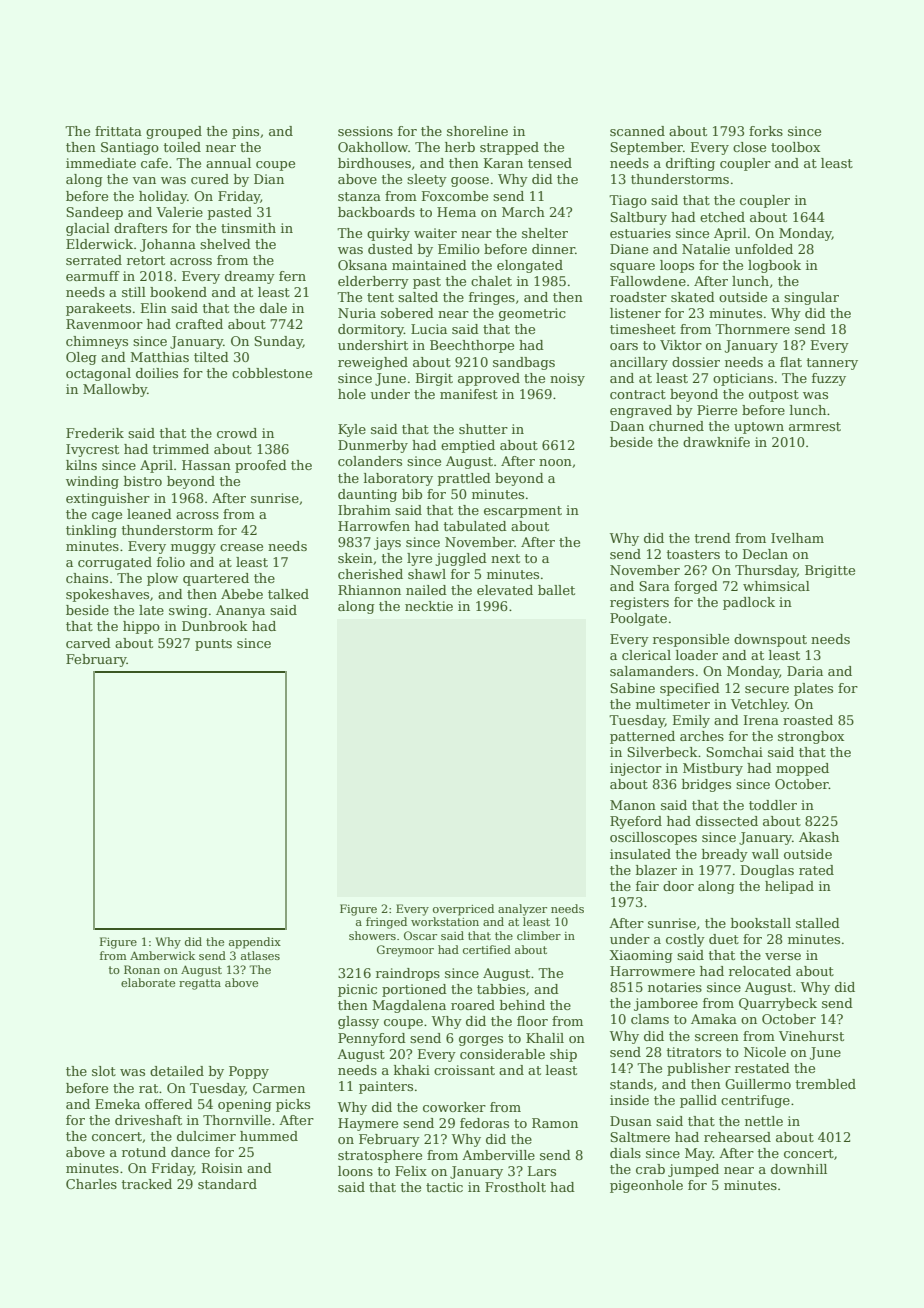 The image size is (924, 1308). What do you see at coordinates (805, 671) in the screenshot?
I see `Daria` at bounding box center [805, 671].
